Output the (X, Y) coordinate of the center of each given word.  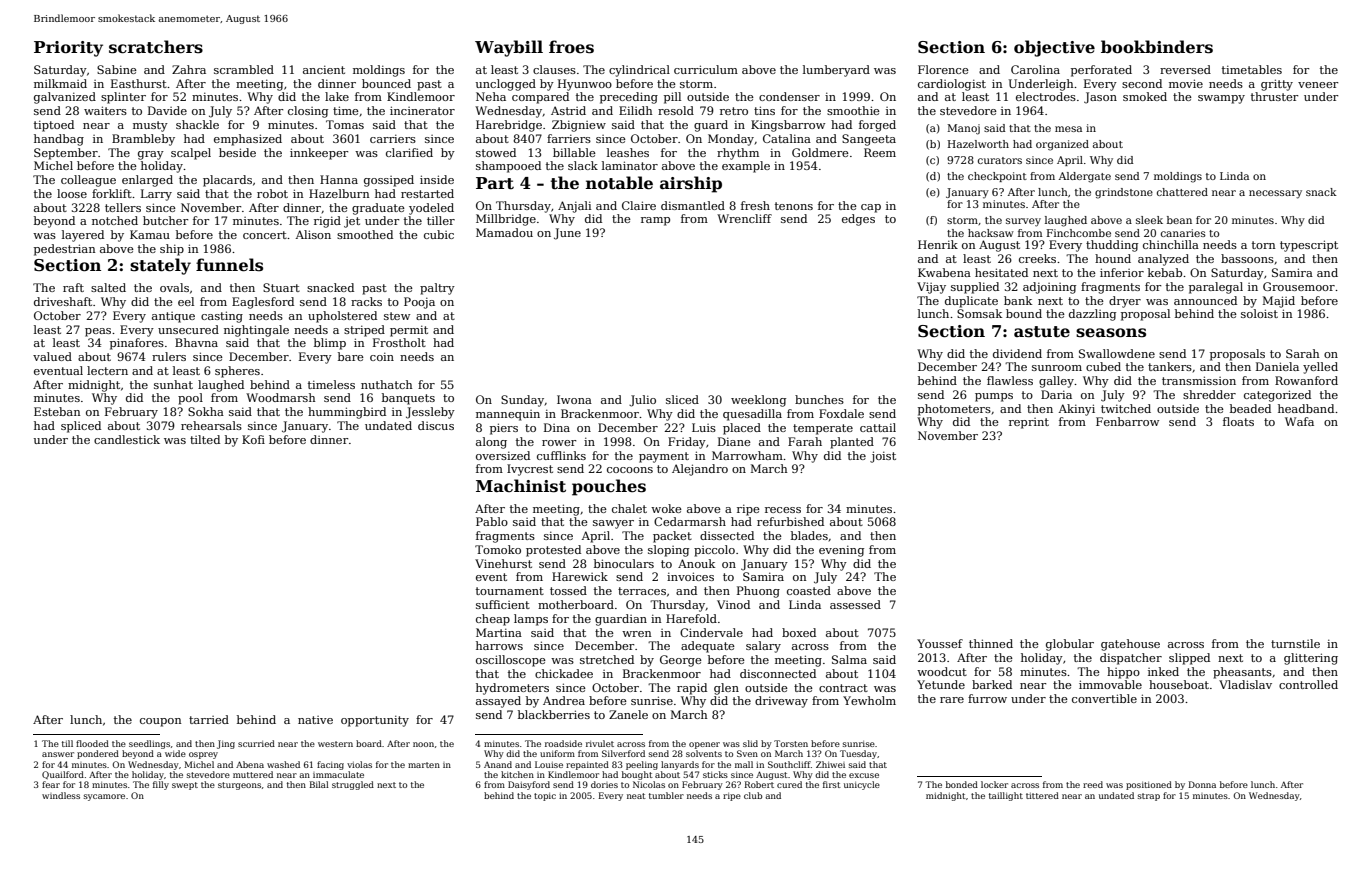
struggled (353, 785)
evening (841, 551)
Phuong (758, 592)
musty (150, 126)
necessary (1275, 194)
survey (1023, 222)
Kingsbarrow (788, 126)
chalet (629, 508)
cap (871, 208)
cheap (493, 620)
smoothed (365, 234)
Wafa (1299, 421)
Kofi (253, 439)
